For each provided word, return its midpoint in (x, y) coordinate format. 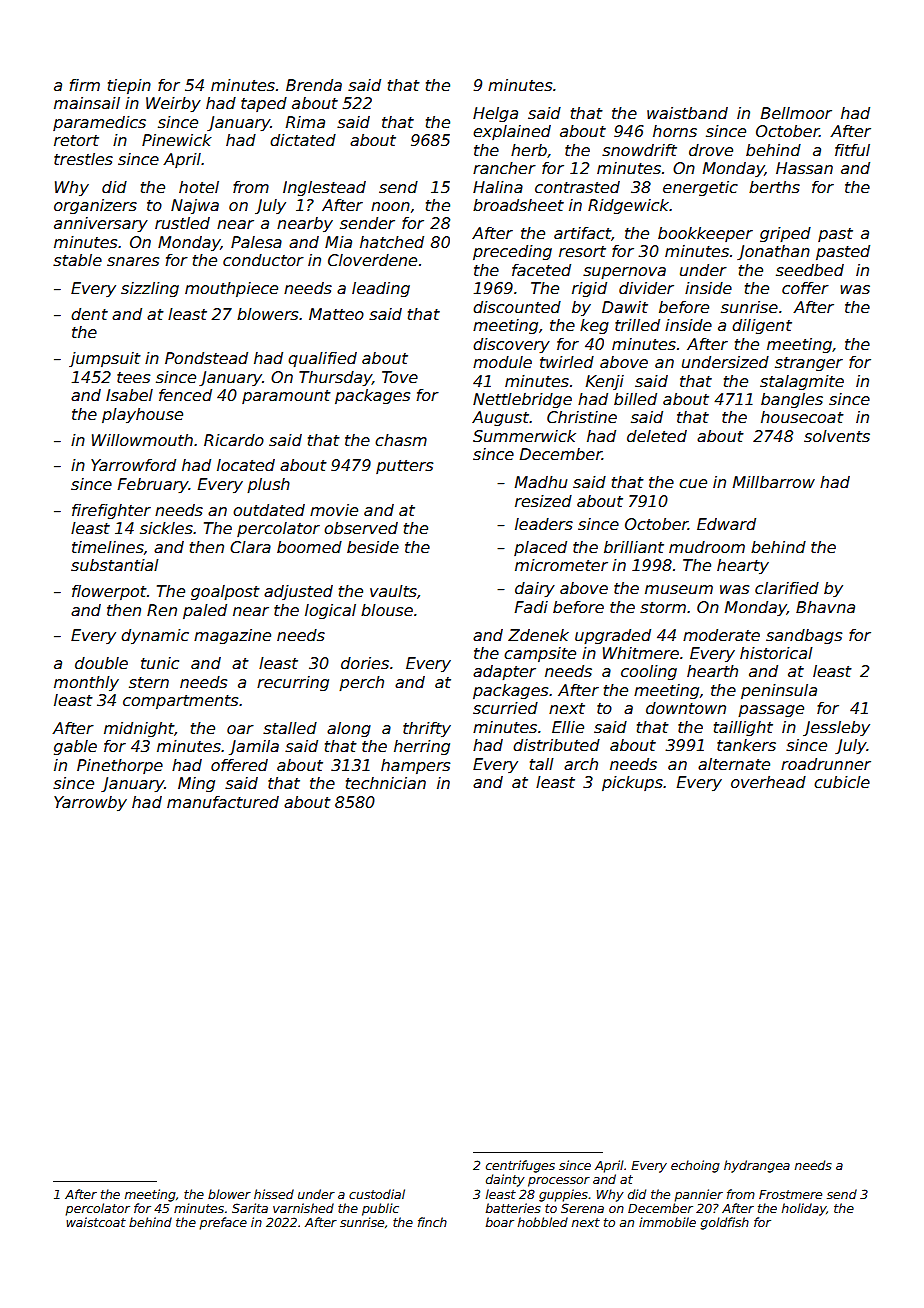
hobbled (543, 1222)
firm (85, 85)
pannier (698, 1195)
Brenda (314, 85)
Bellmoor (796, 113)
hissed (274, 1194)
